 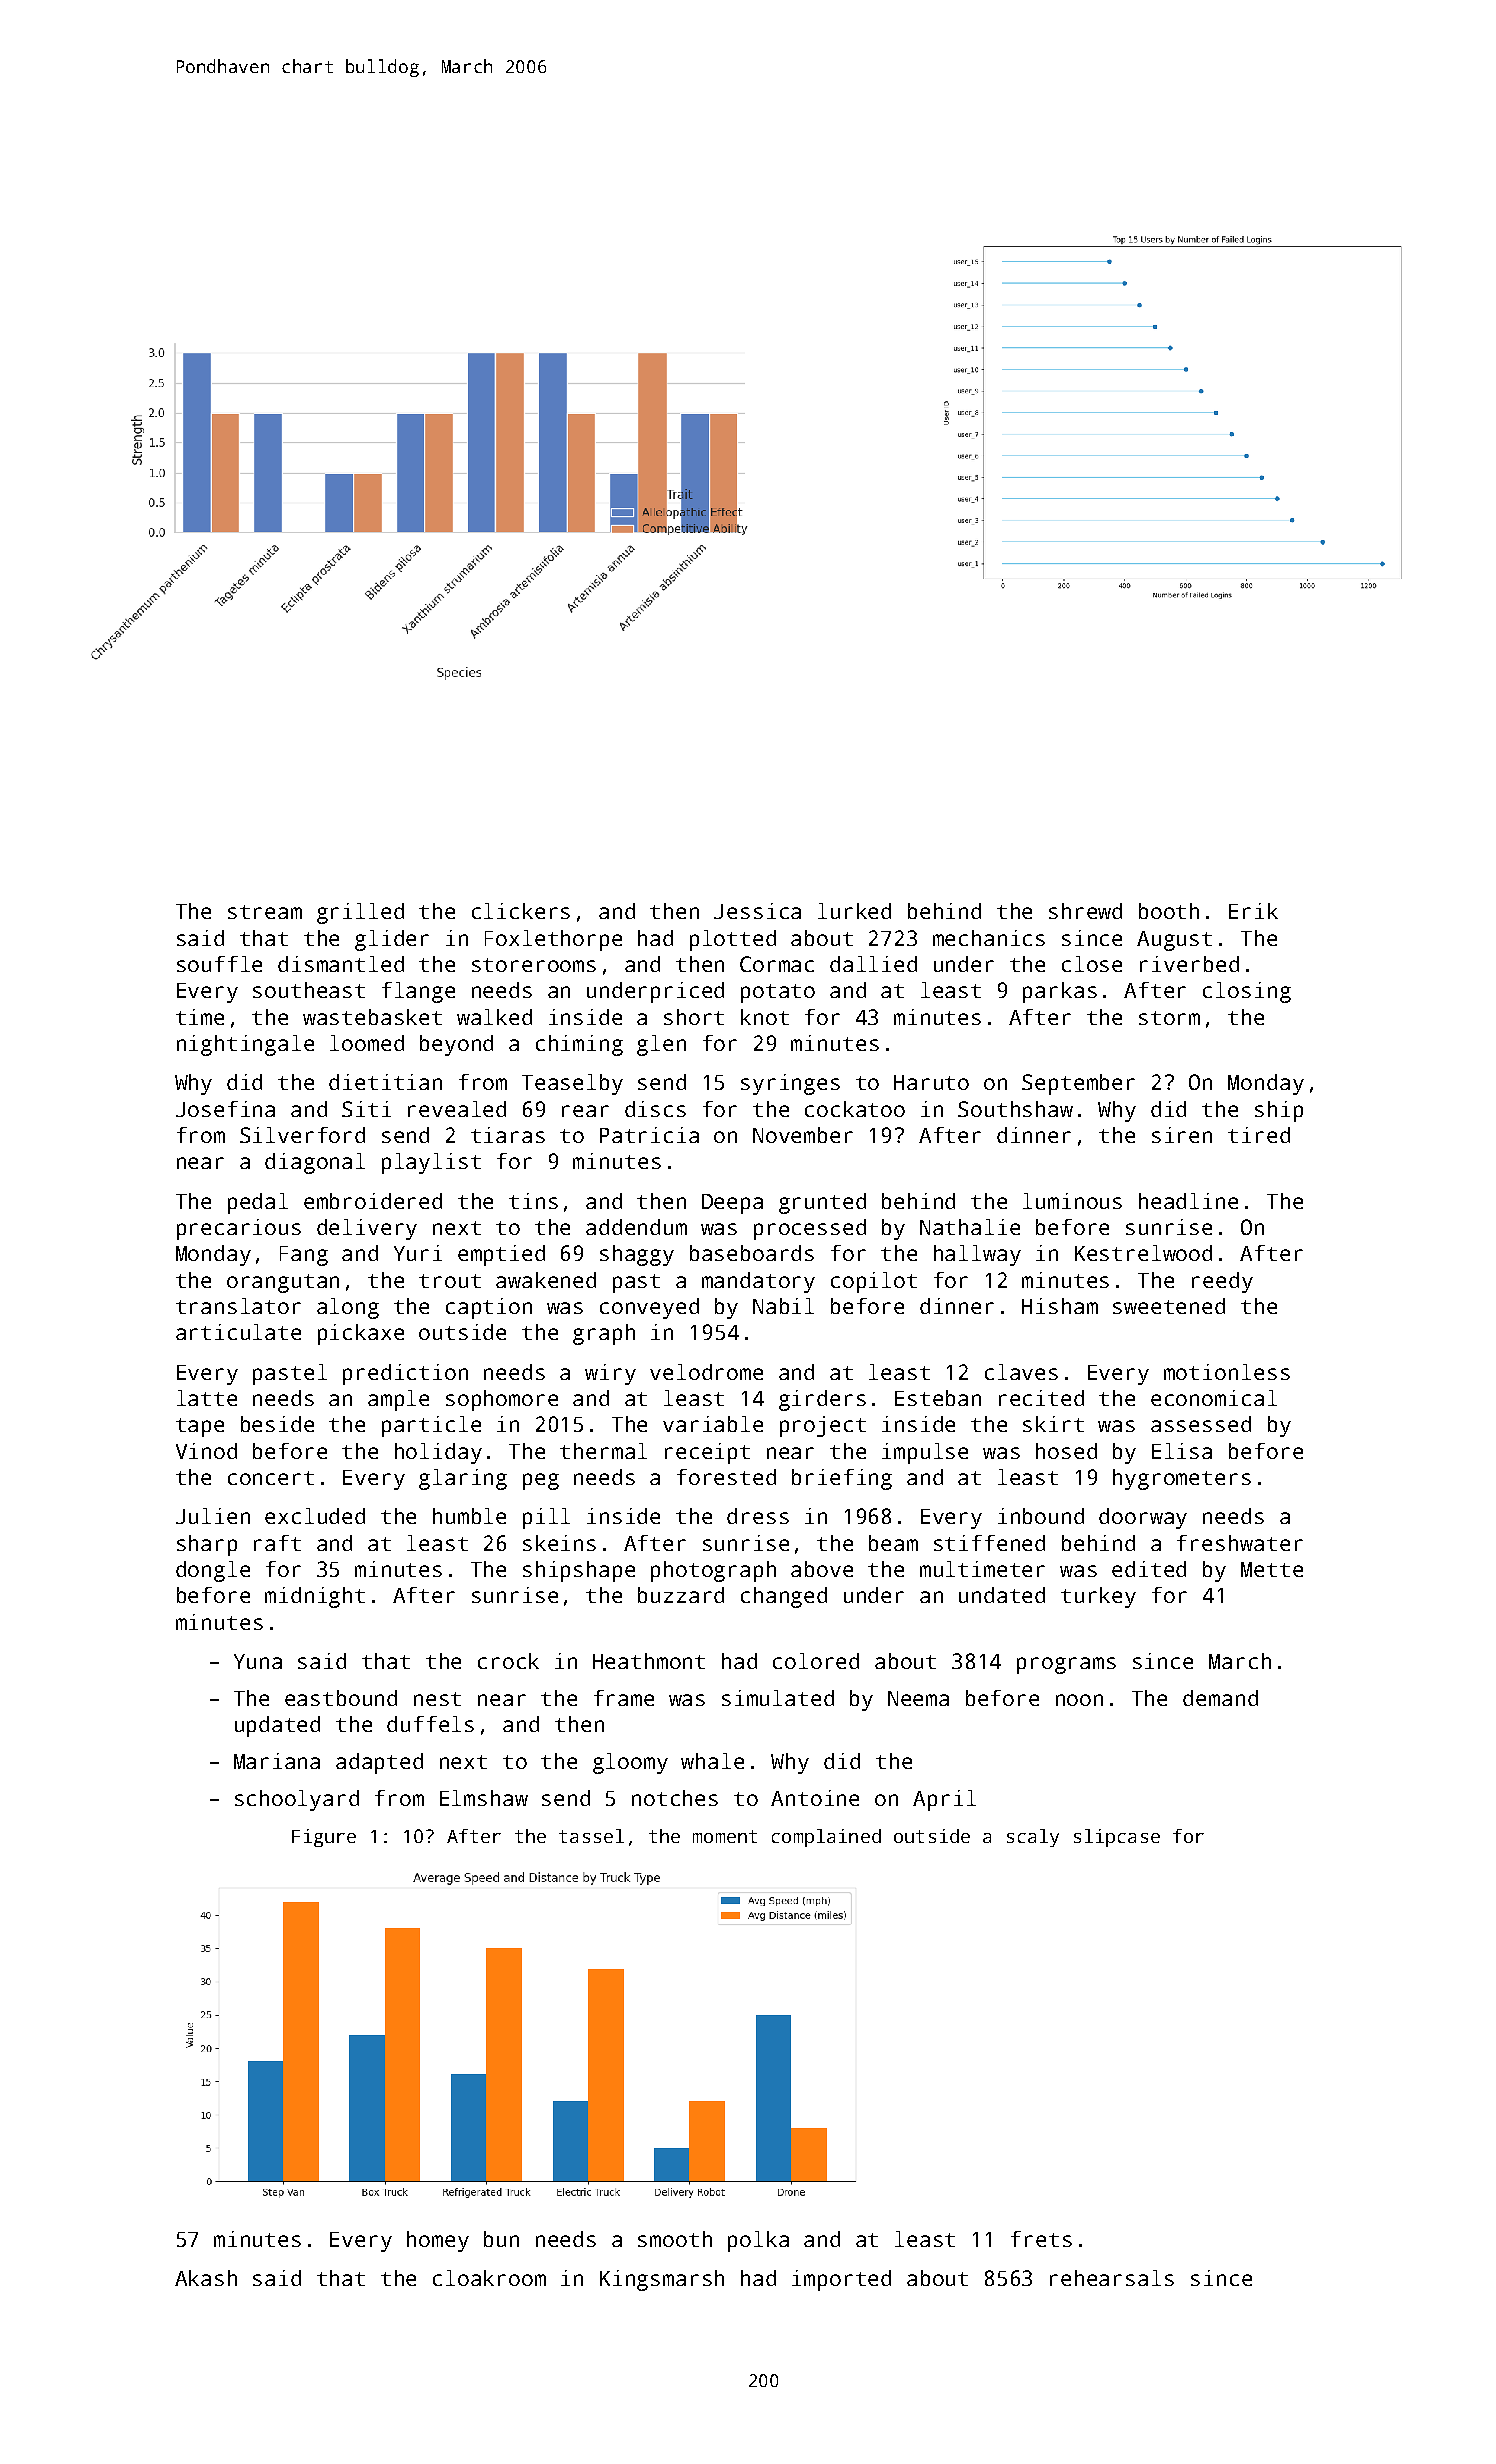 What do you see at coordinates (297, 1800) in the page?
I see `schoolyard` at bounding box center [297, 1800].
